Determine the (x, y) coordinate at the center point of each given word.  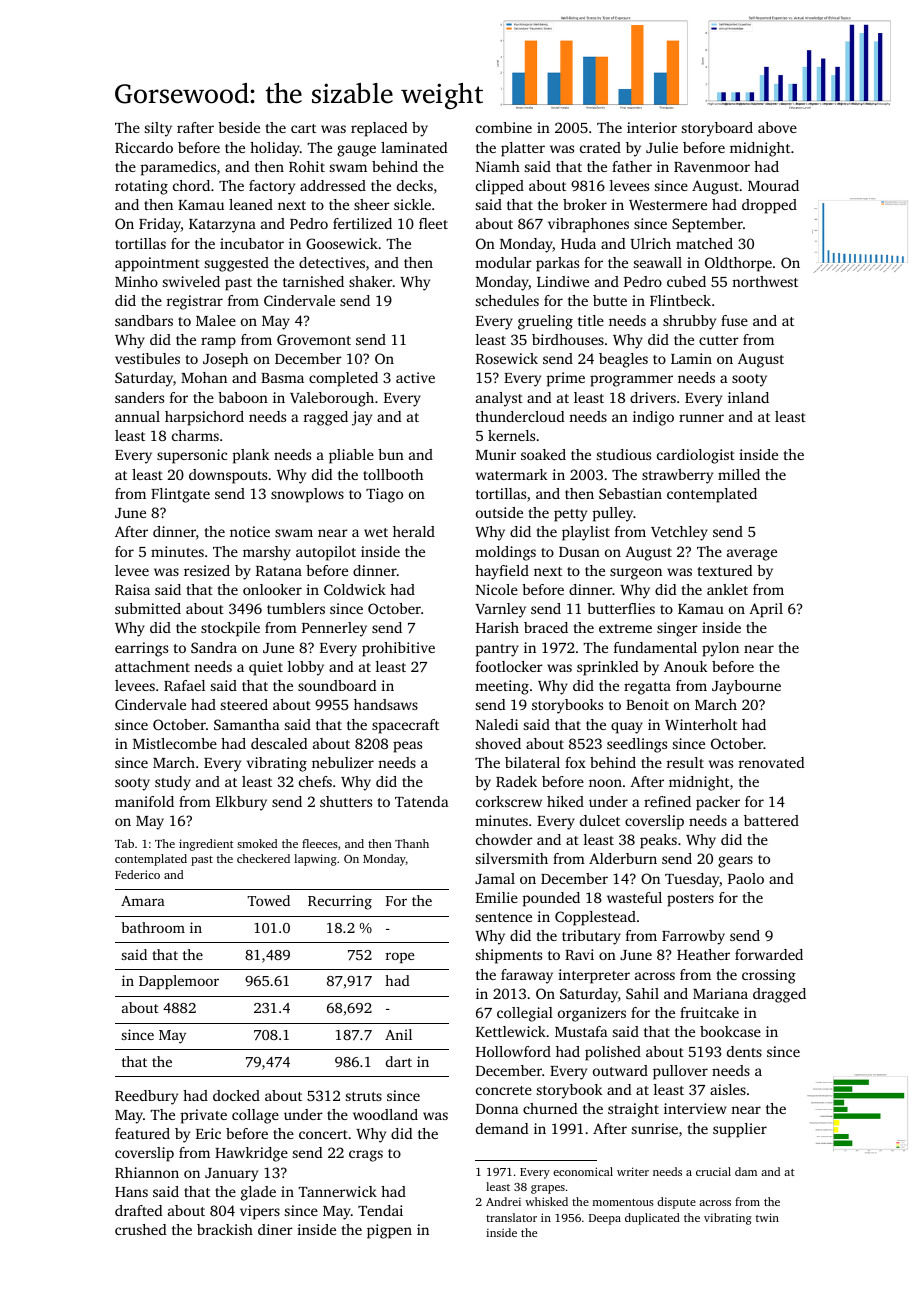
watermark (512, 474)
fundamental (655, 647)
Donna (497, 1109)
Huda (578, 243)
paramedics (178, 168)
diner (275, 1229)
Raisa (132, 589)
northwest (765, 281)
